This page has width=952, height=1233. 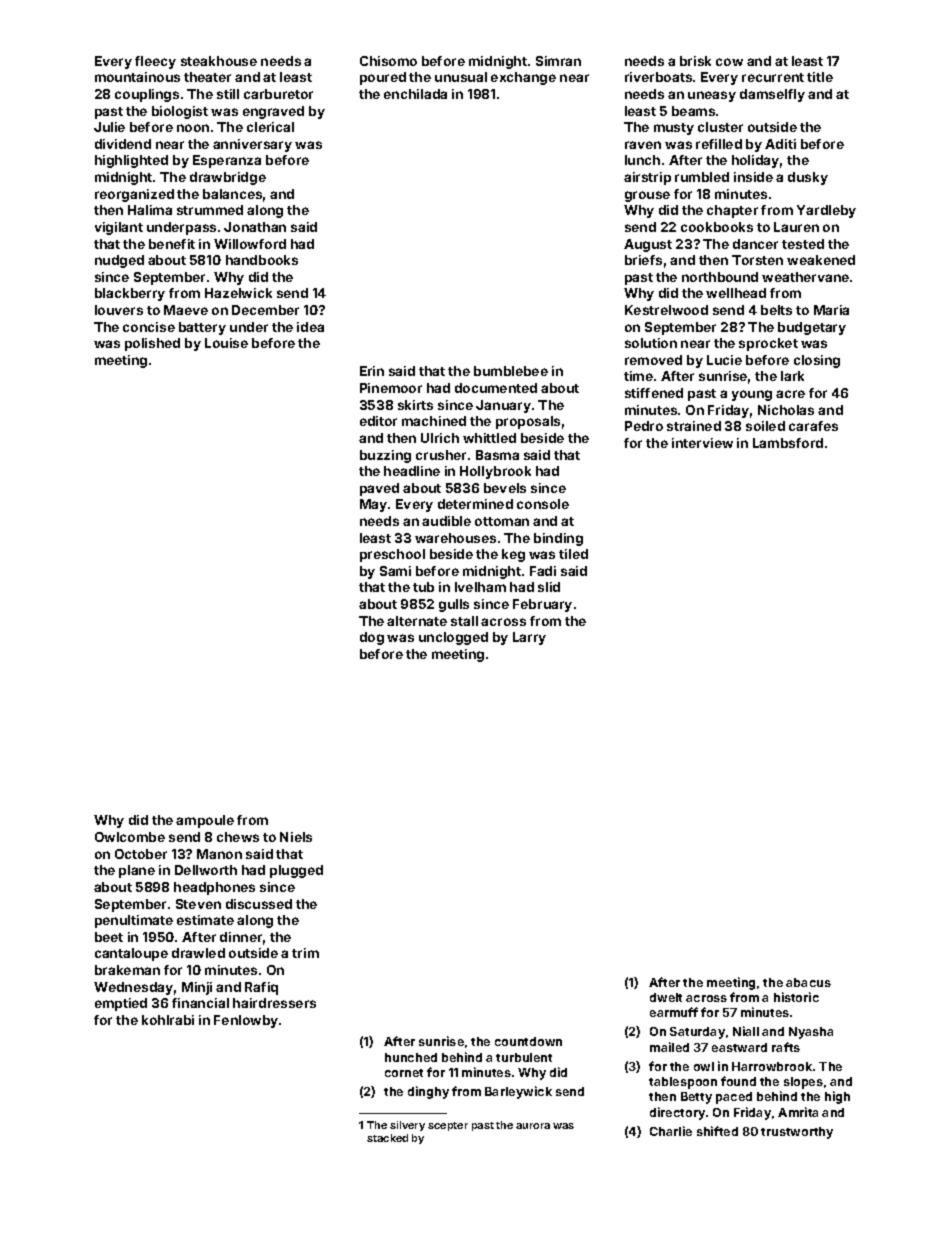 What do you see at coordinates (428, 1092) in the page?
I see `dinghy` at bounding box center [428, 1092].
